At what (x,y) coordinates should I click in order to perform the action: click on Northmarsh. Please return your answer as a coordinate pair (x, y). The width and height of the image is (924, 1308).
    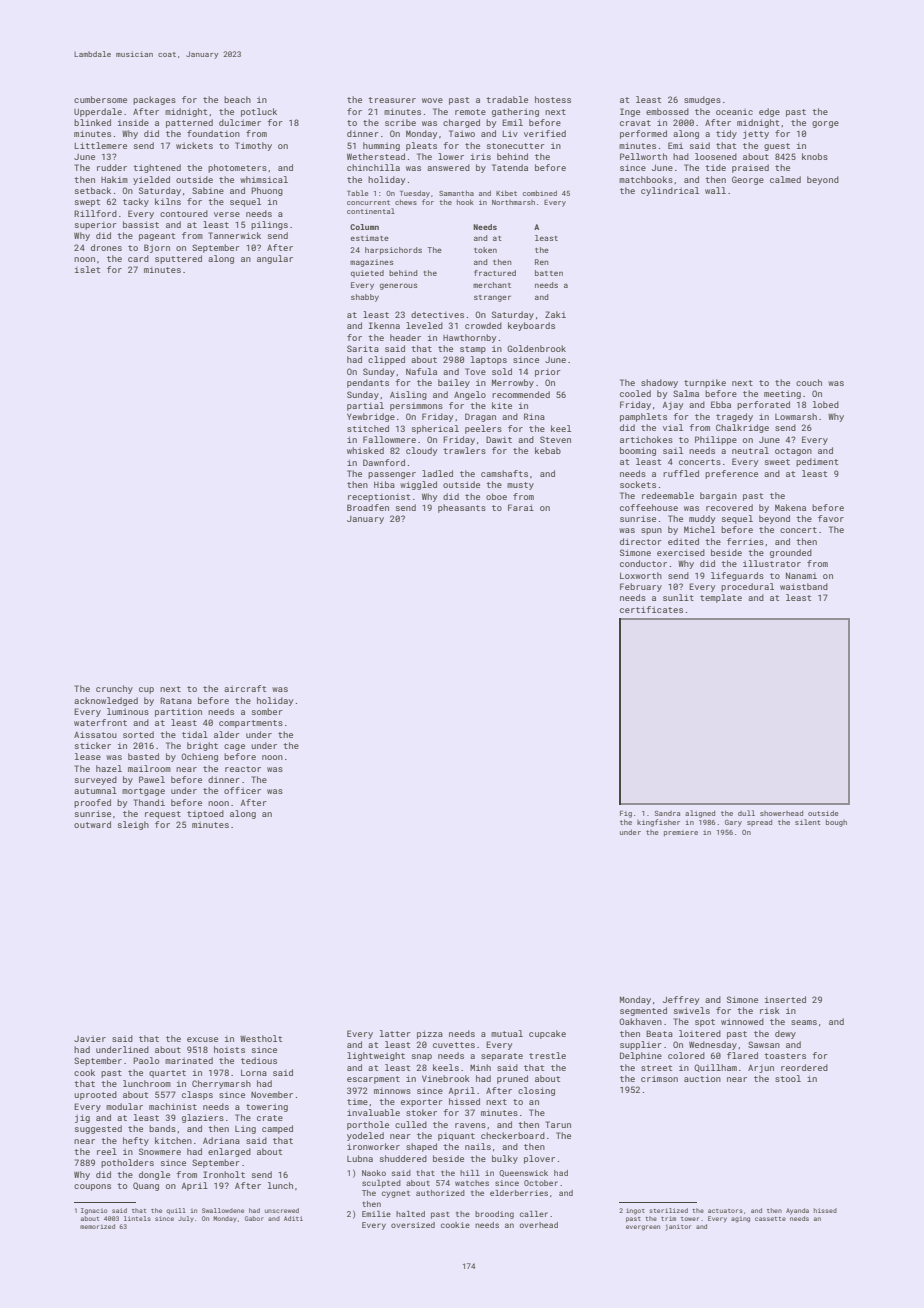
    Looking at the image, I should click on (513, 202).
